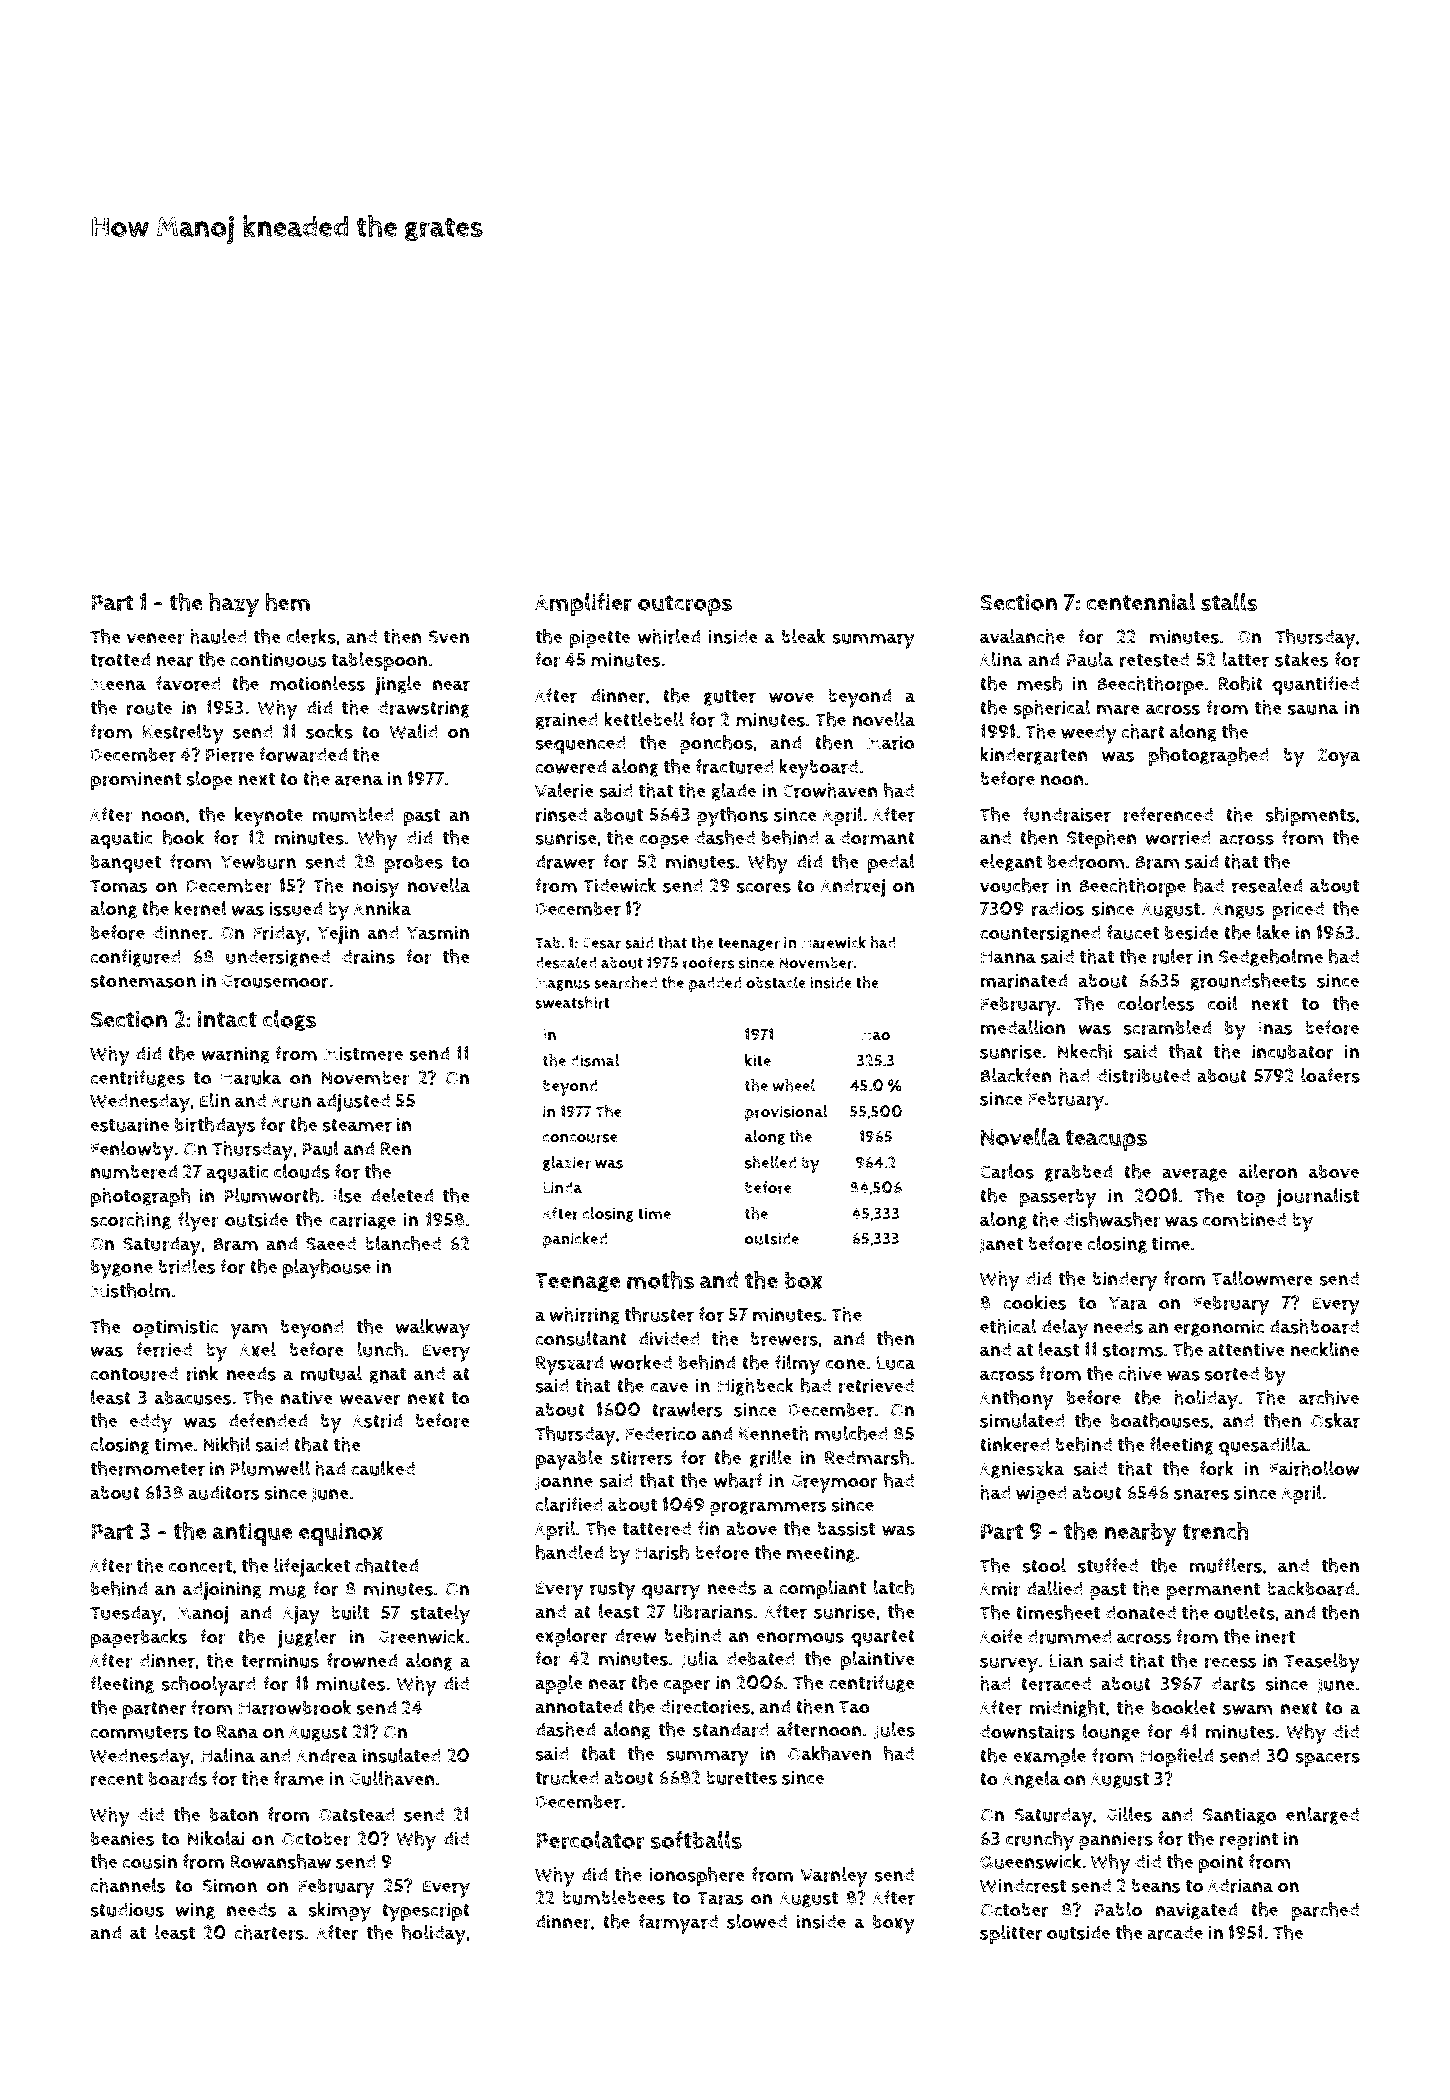  Describe the element at coordinates (803, 636) in the page. I see `bleak` at that location.
